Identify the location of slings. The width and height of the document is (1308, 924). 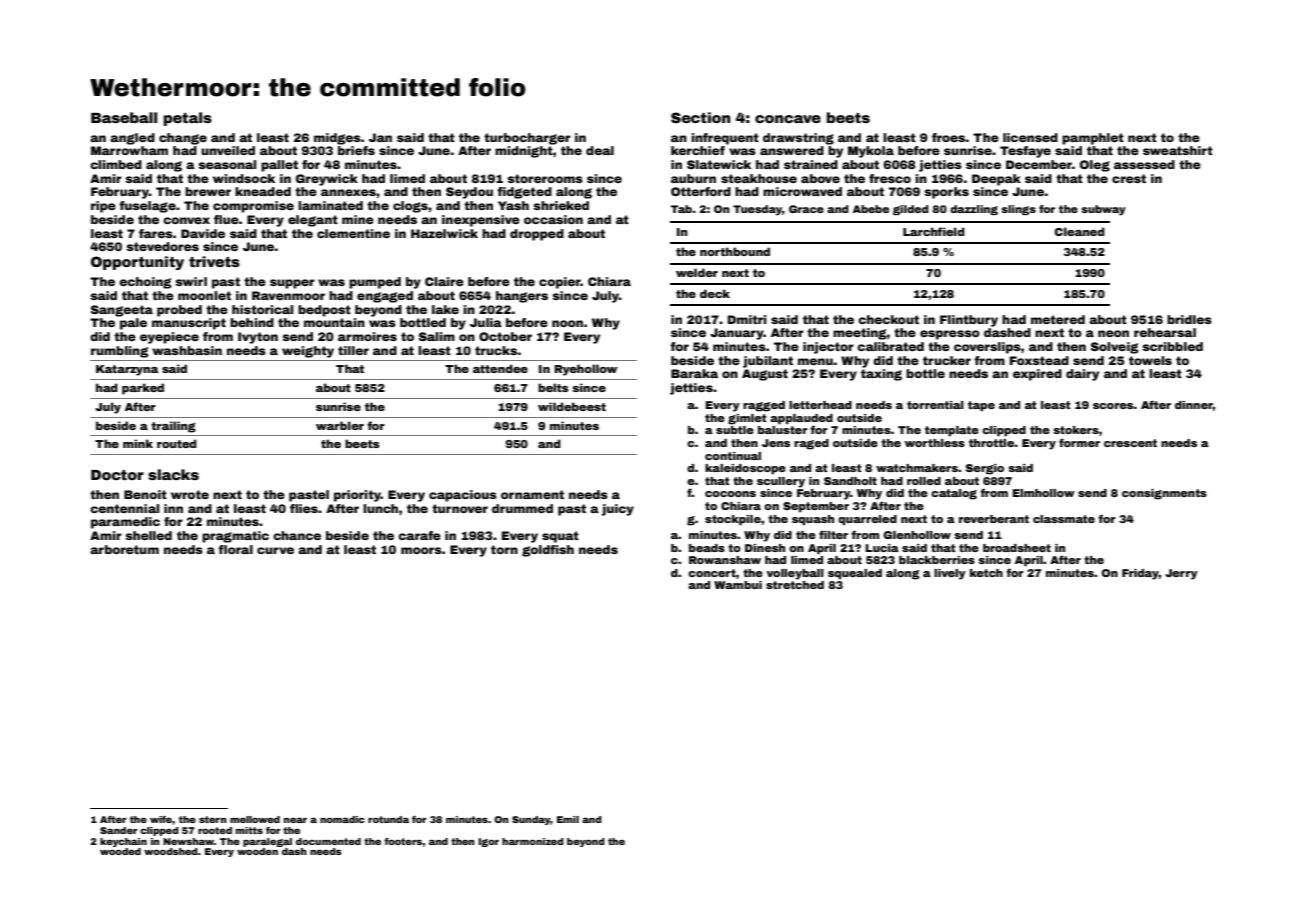
(1018, 210).
